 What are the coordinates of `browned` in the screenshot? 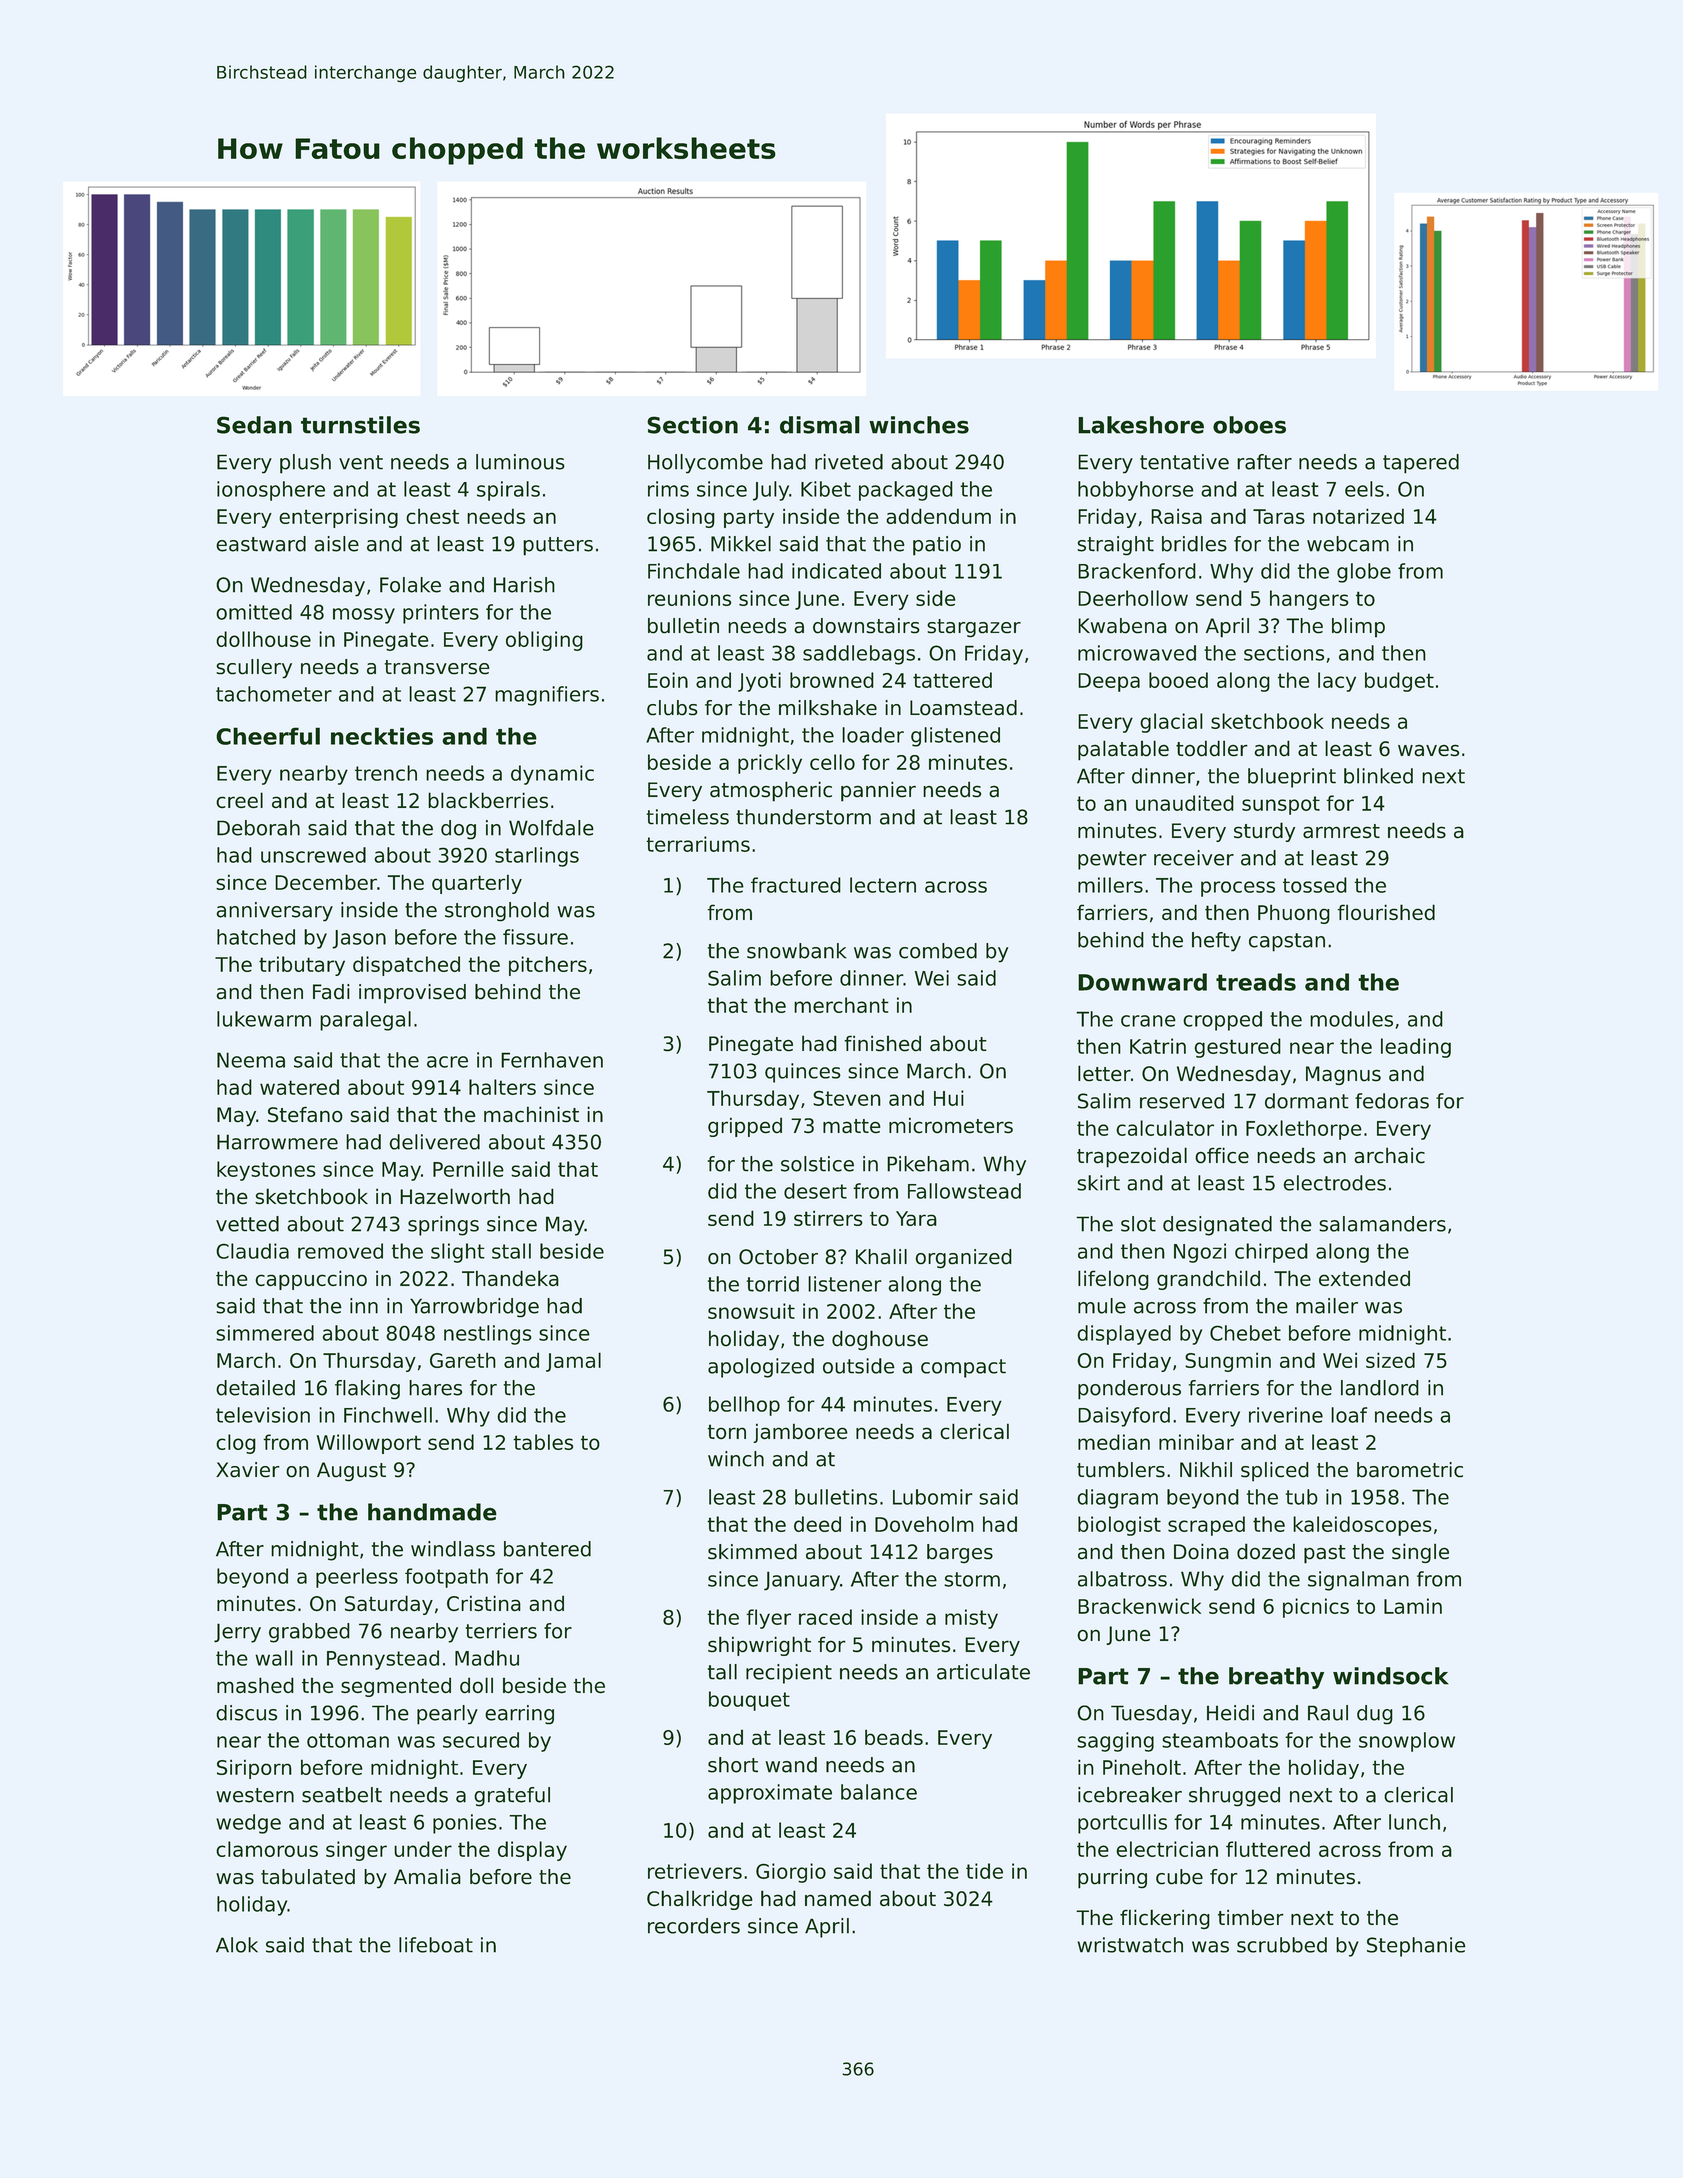 It's located at (832, 680).
